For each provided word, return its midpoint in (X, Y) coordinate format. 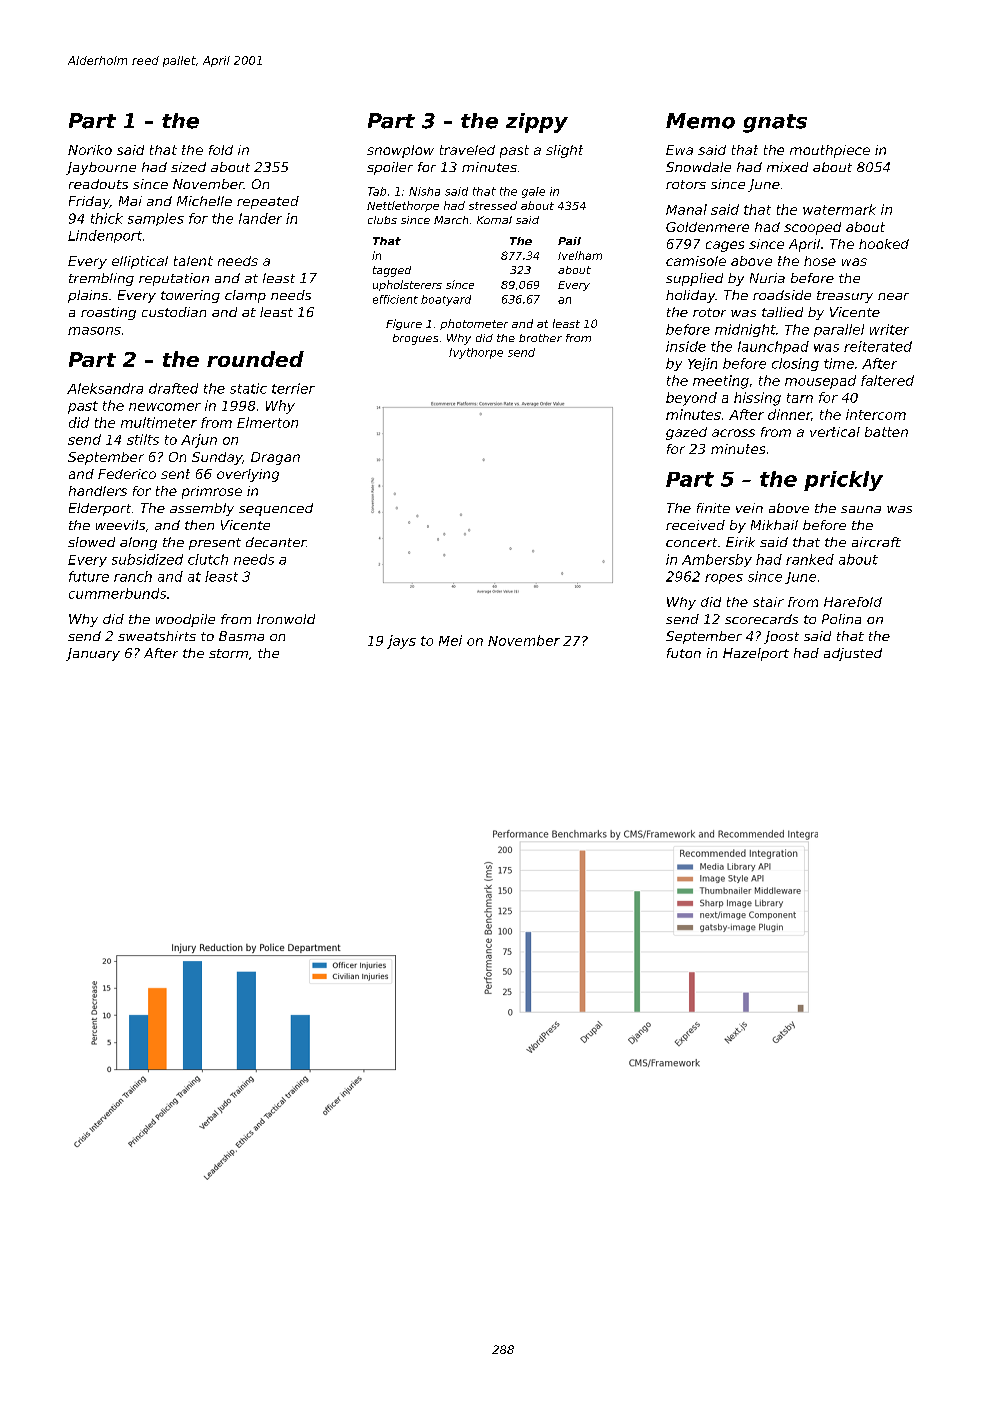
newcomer (165, 407)
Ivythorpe (476, 353)
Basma (241, 636)
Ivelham (580, 255)
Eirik (740, 542)
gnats (775, 123)
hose (820, 261)
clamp (245, 296)
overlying (248, 475)
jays (401, 642)
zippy (537, 123)
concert (691, 542)
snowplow (400, 151)
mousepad (820, 382)
